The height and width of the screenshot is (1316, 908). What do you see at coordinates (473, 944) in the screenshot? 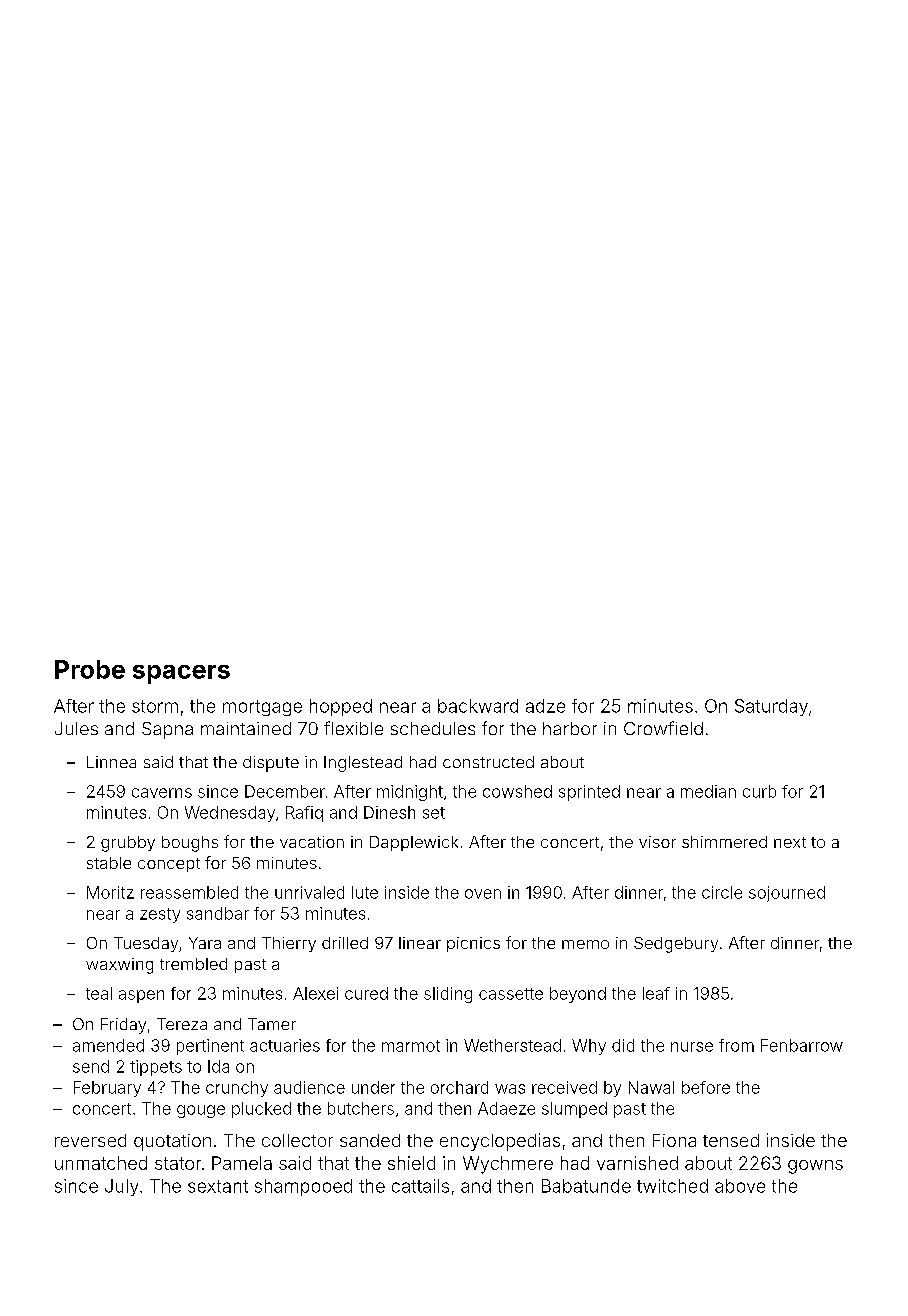
I see `picnics` at bounding box center [473, 944].
